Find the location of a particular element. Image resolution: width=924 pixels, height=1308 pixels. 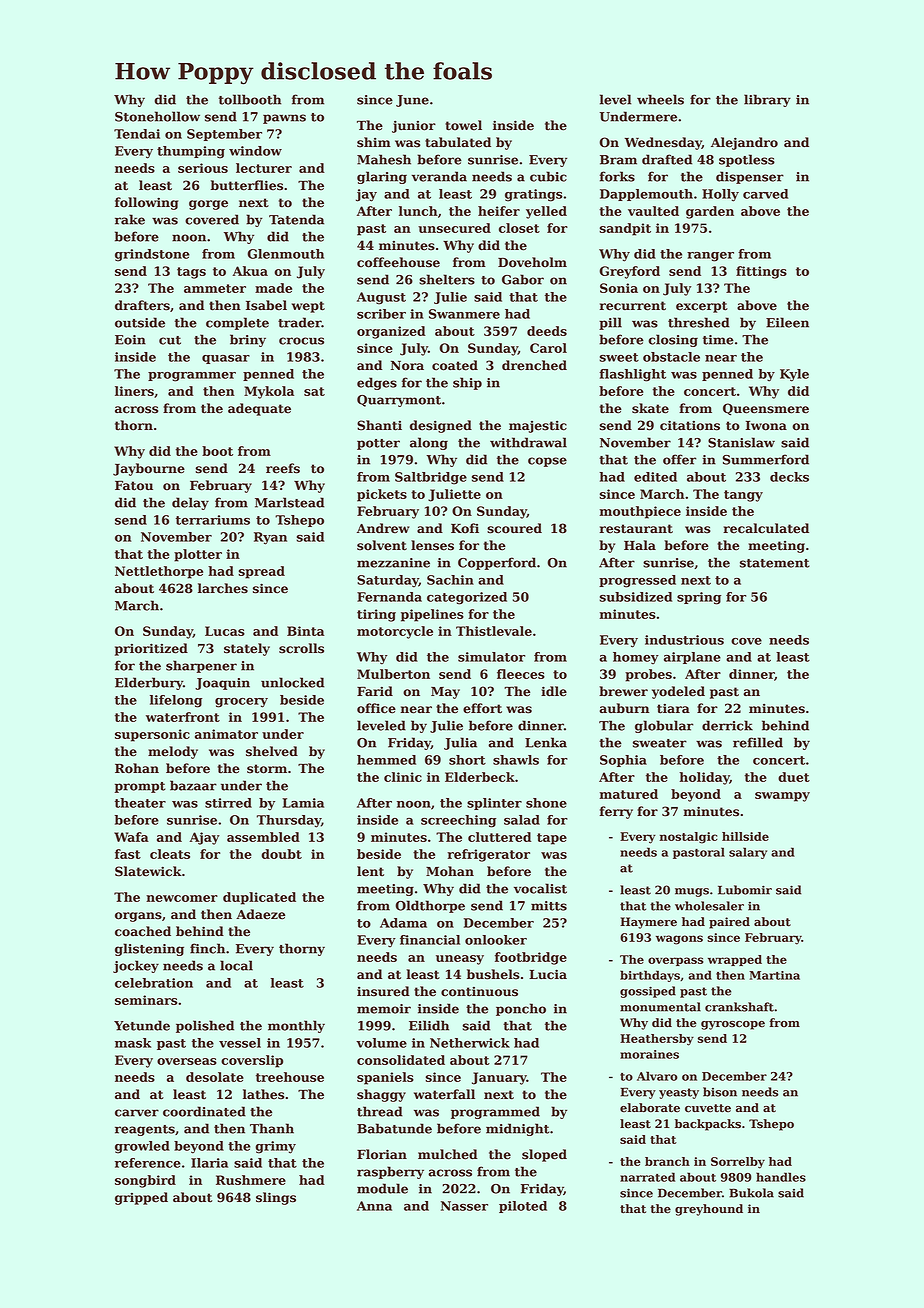

mask is located at coordinates (133, 1043).
